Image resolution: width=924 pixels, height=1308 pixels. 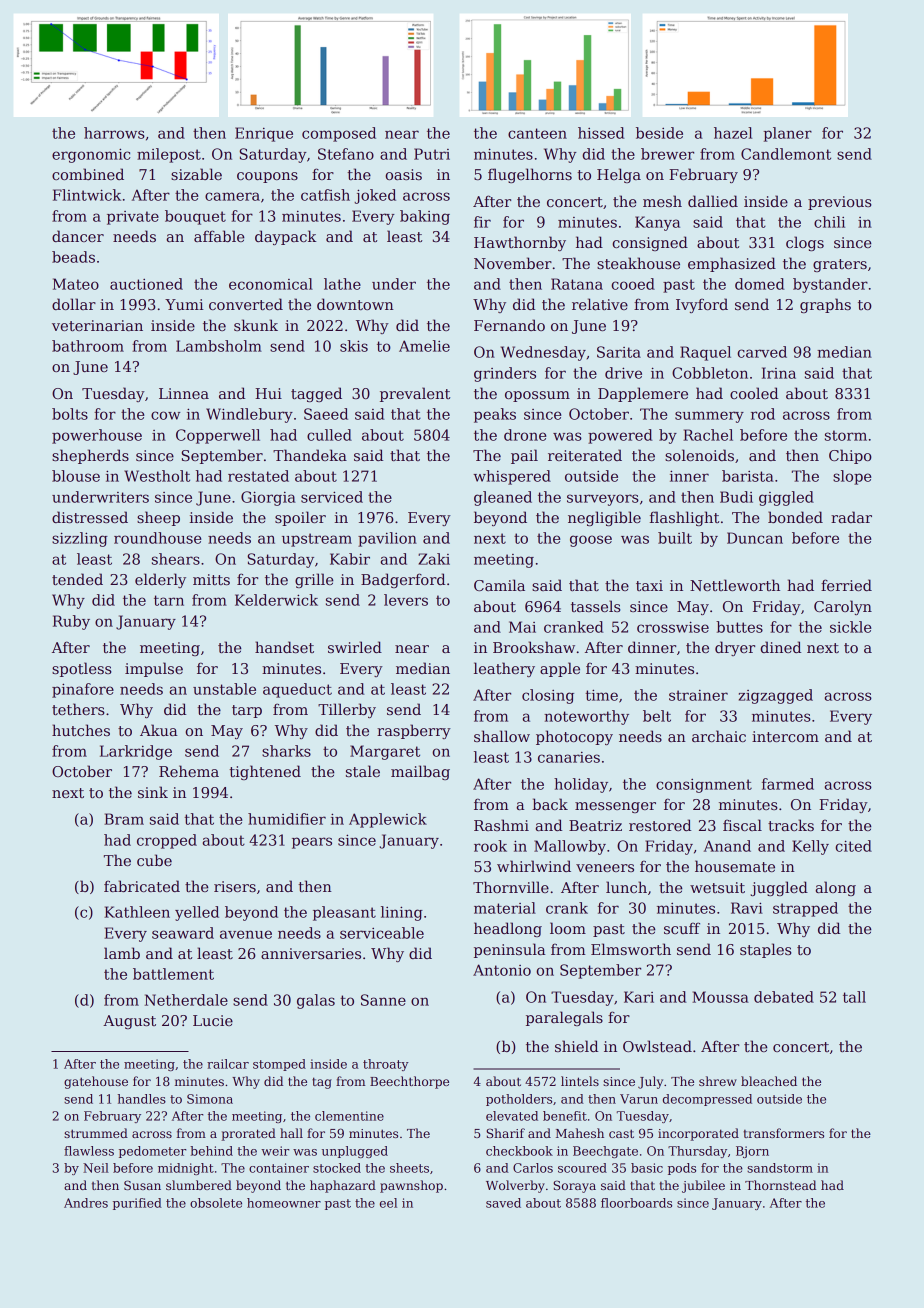 I want to click on Kathleen, so click(x=137, y=912).
